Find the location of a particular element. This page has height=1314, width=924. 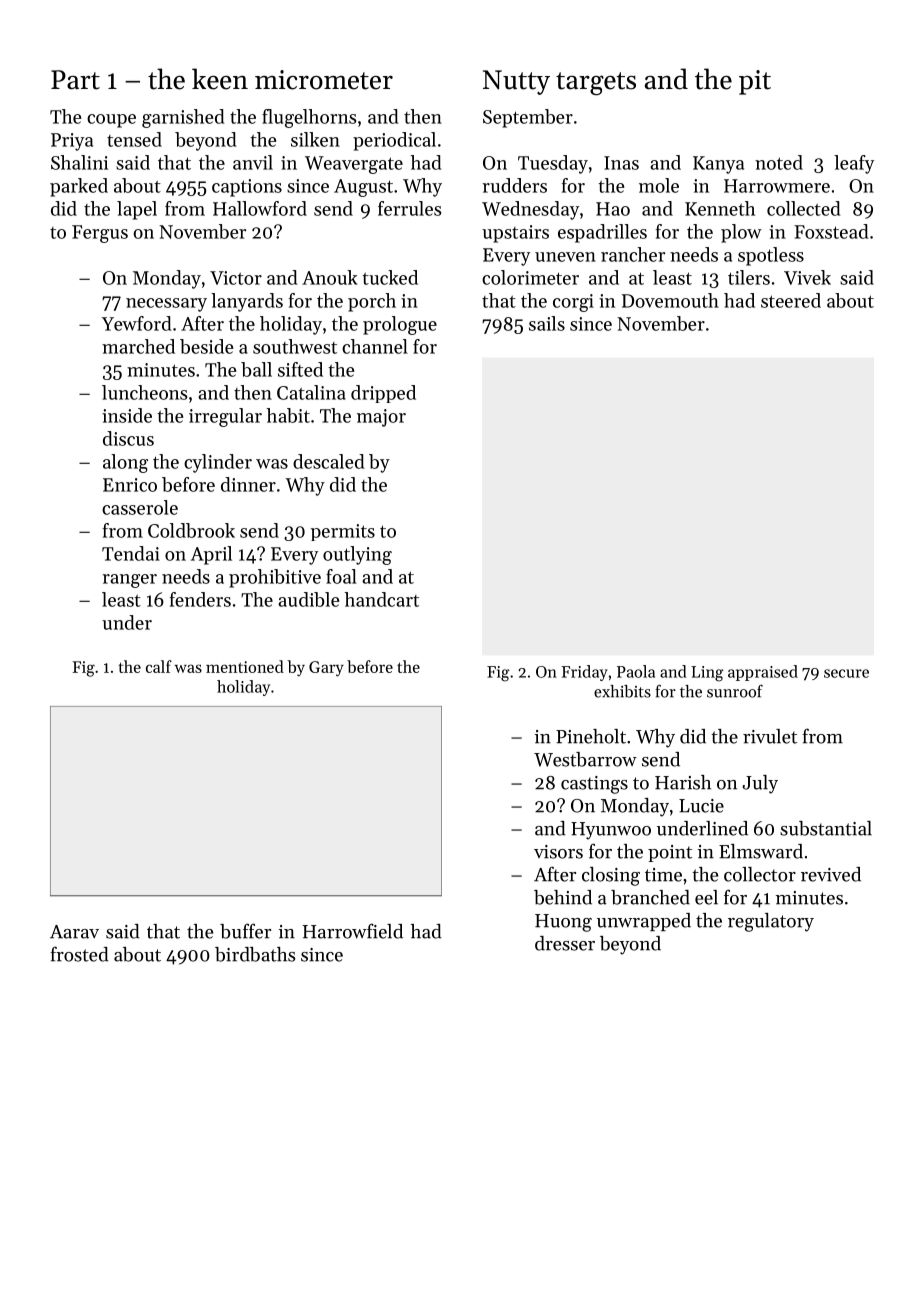

cylinder is located at coordinates (218, 463).
